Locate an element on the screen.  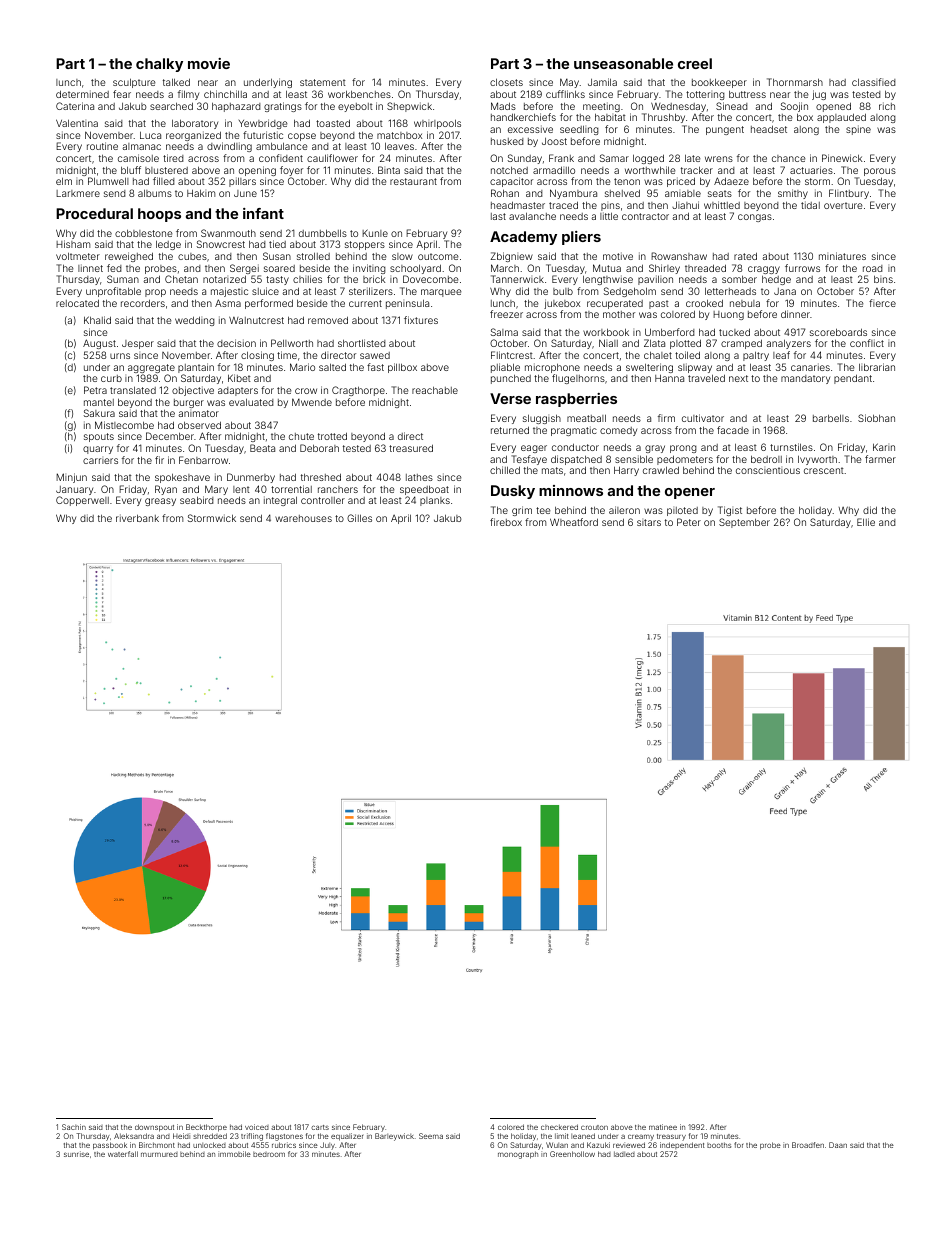
riverbank is located at coordinates (137, 518).
